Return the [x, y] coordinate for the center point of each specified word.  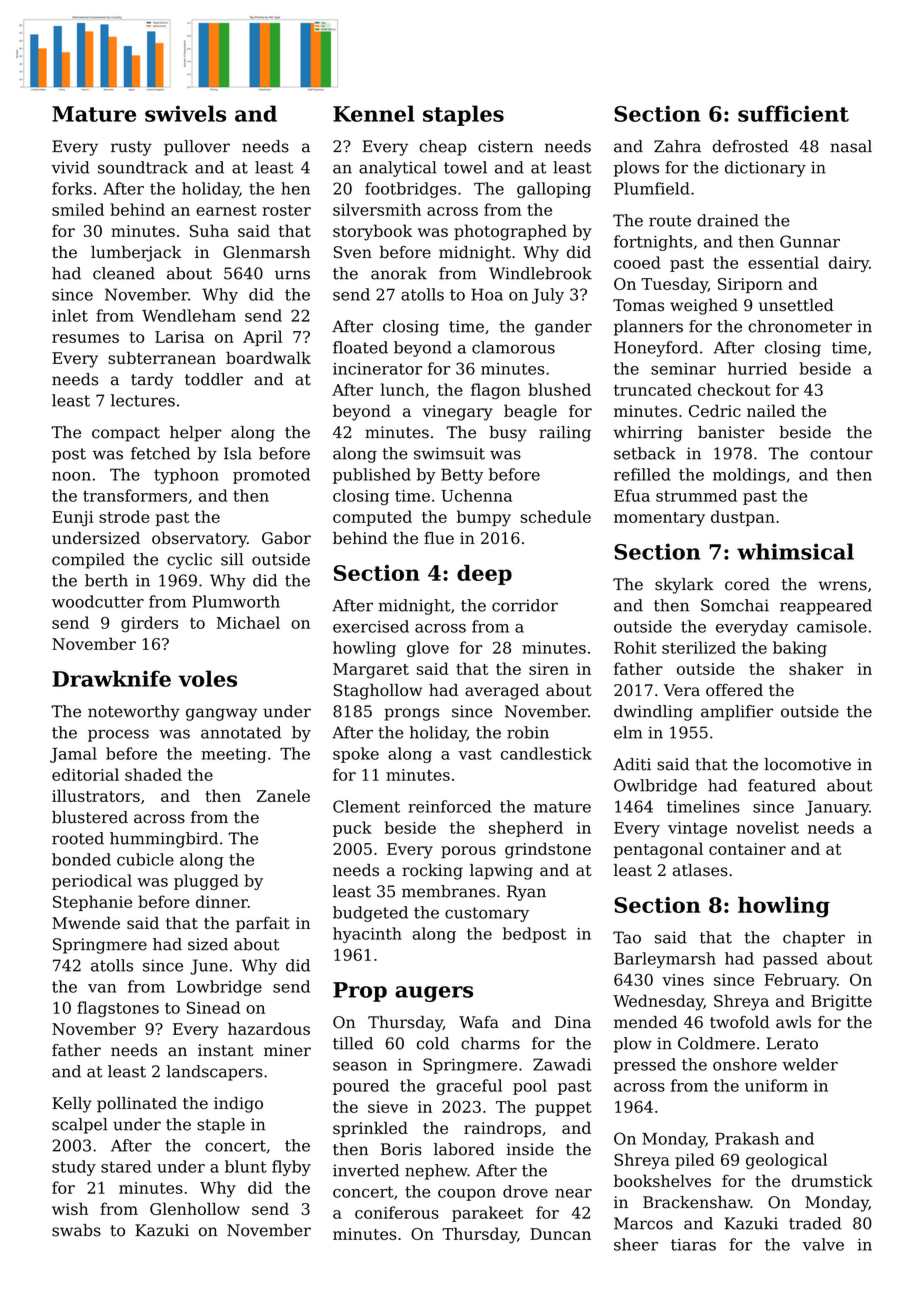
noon [71, 476]
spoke [356, 755]
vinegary [458, 413]
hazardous [269, 1028]
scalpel [80, 1126]
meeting [234, 755]
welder [810, 1064]
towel [465, 167]
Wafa [479, 1022]
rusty [131, 148]
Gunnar [810, 241]
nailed [771, 410]
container [747, 849]
